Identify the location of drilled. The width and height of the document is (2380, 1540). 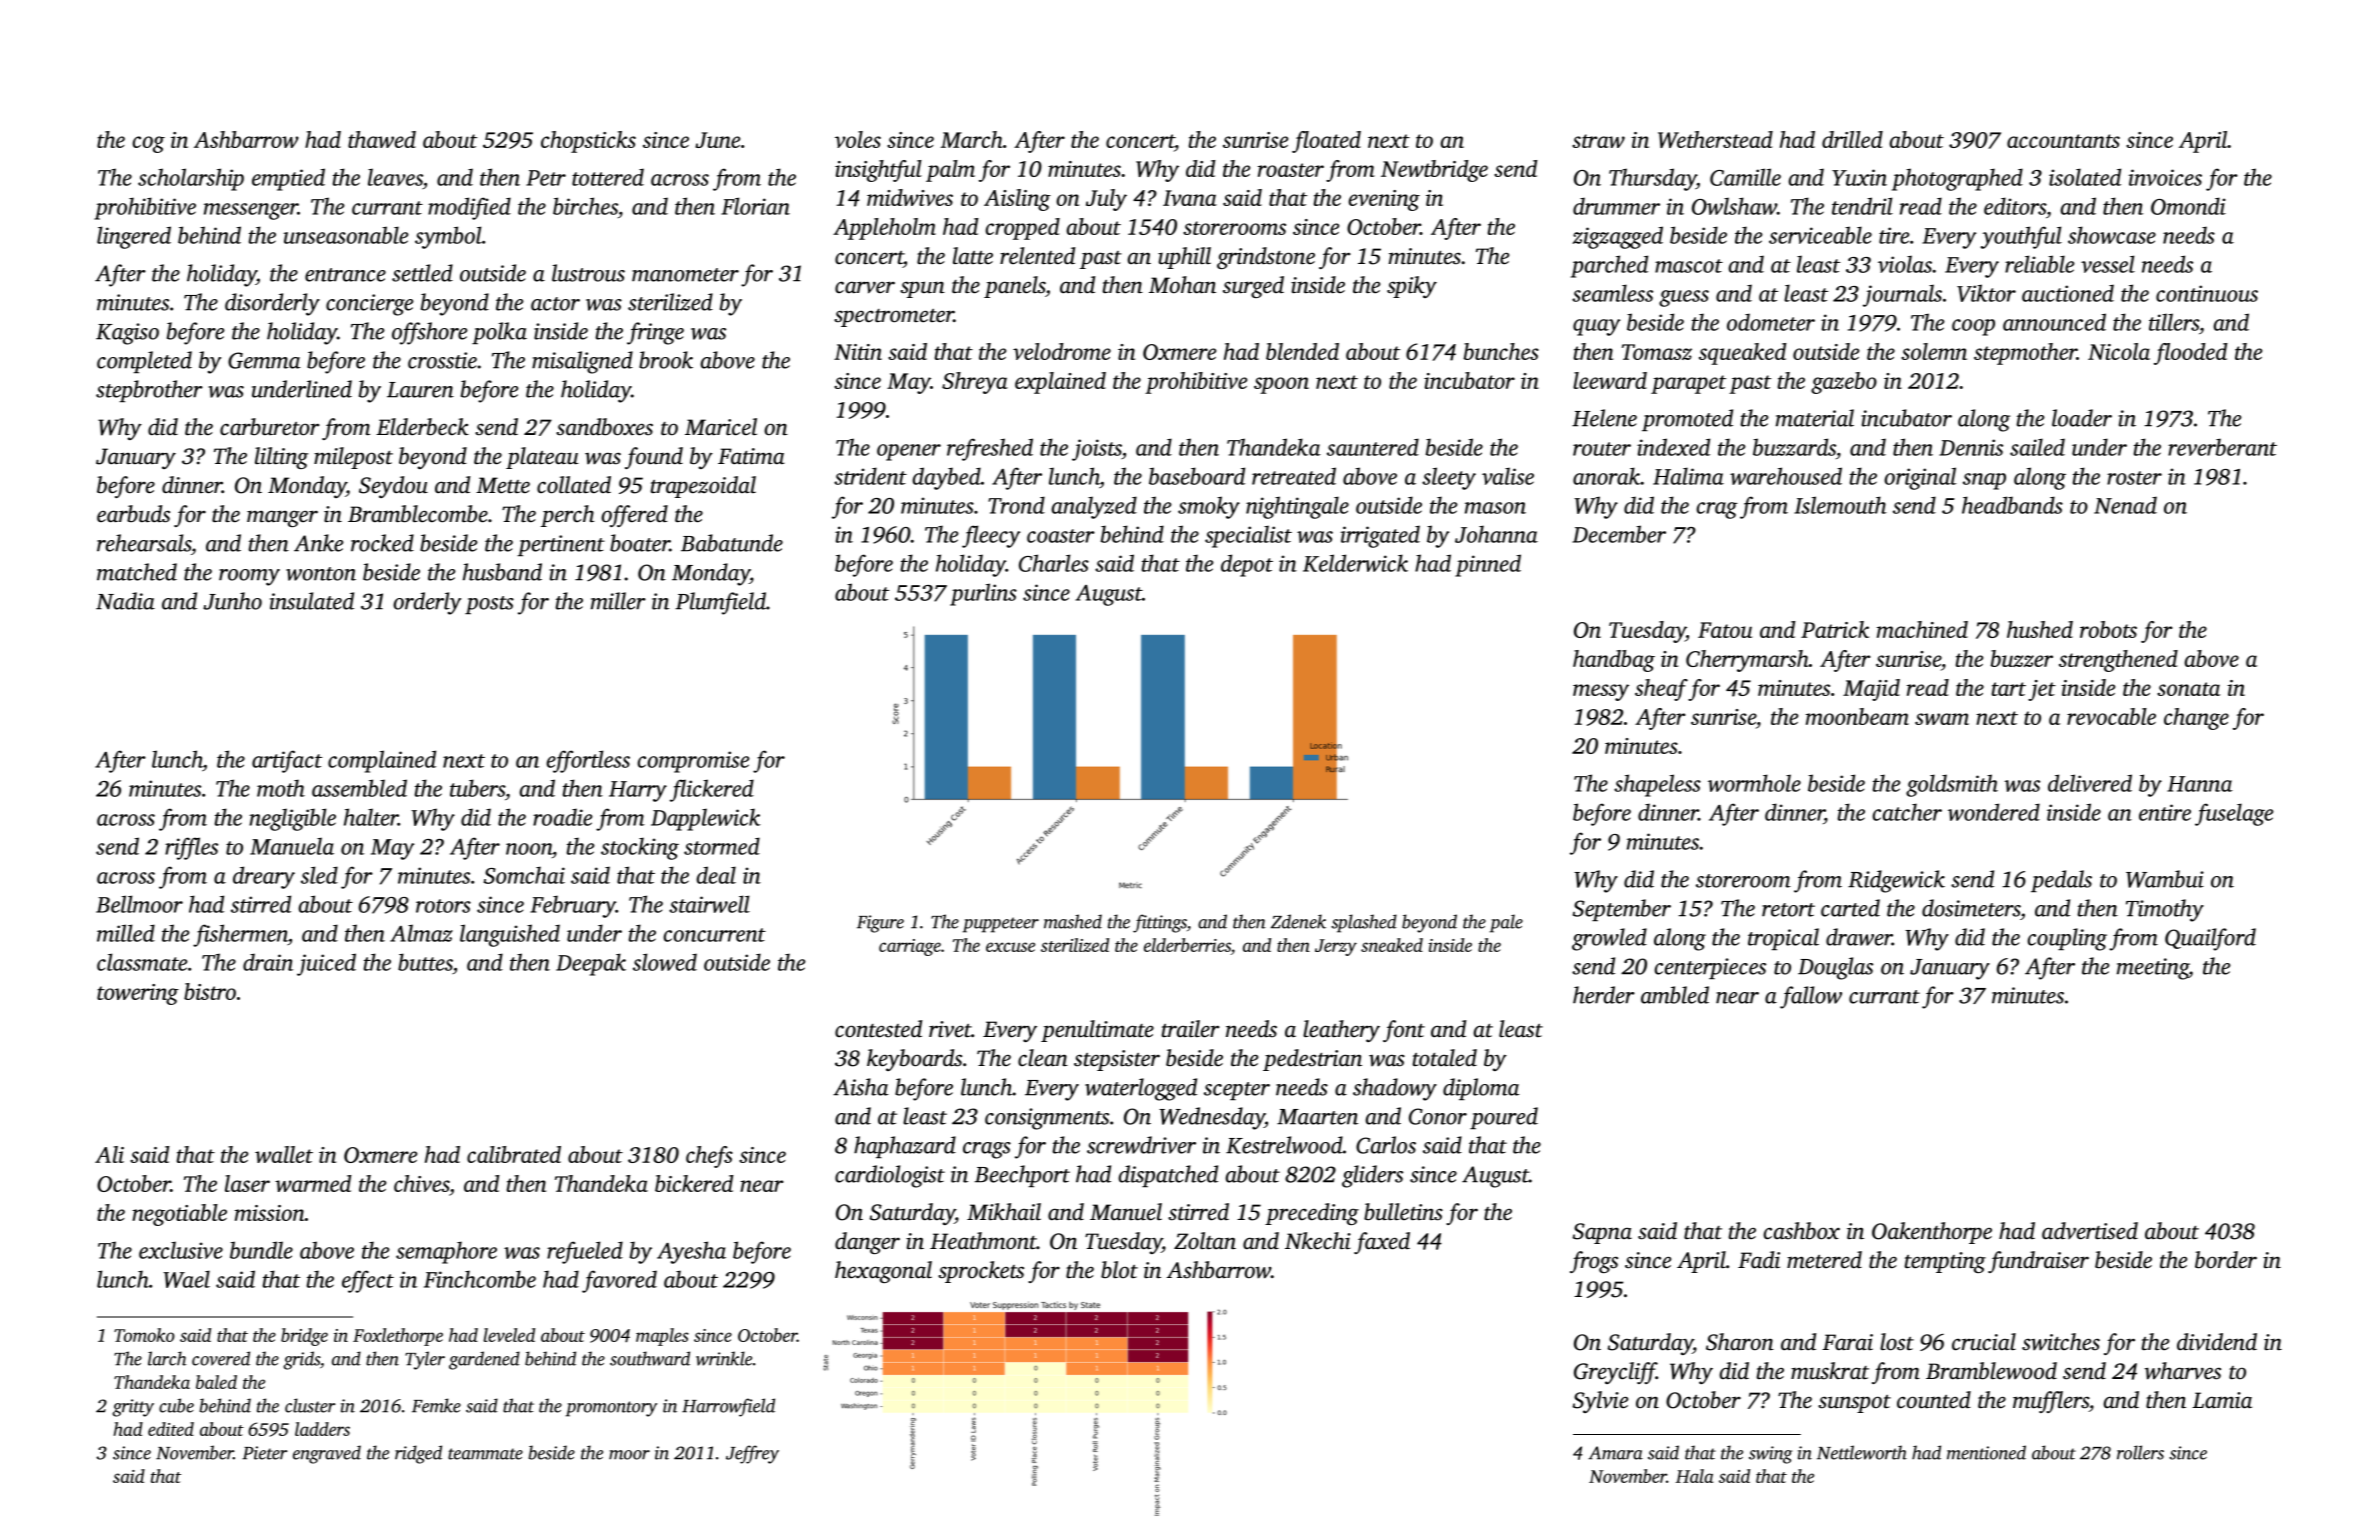
(1852, 139).
